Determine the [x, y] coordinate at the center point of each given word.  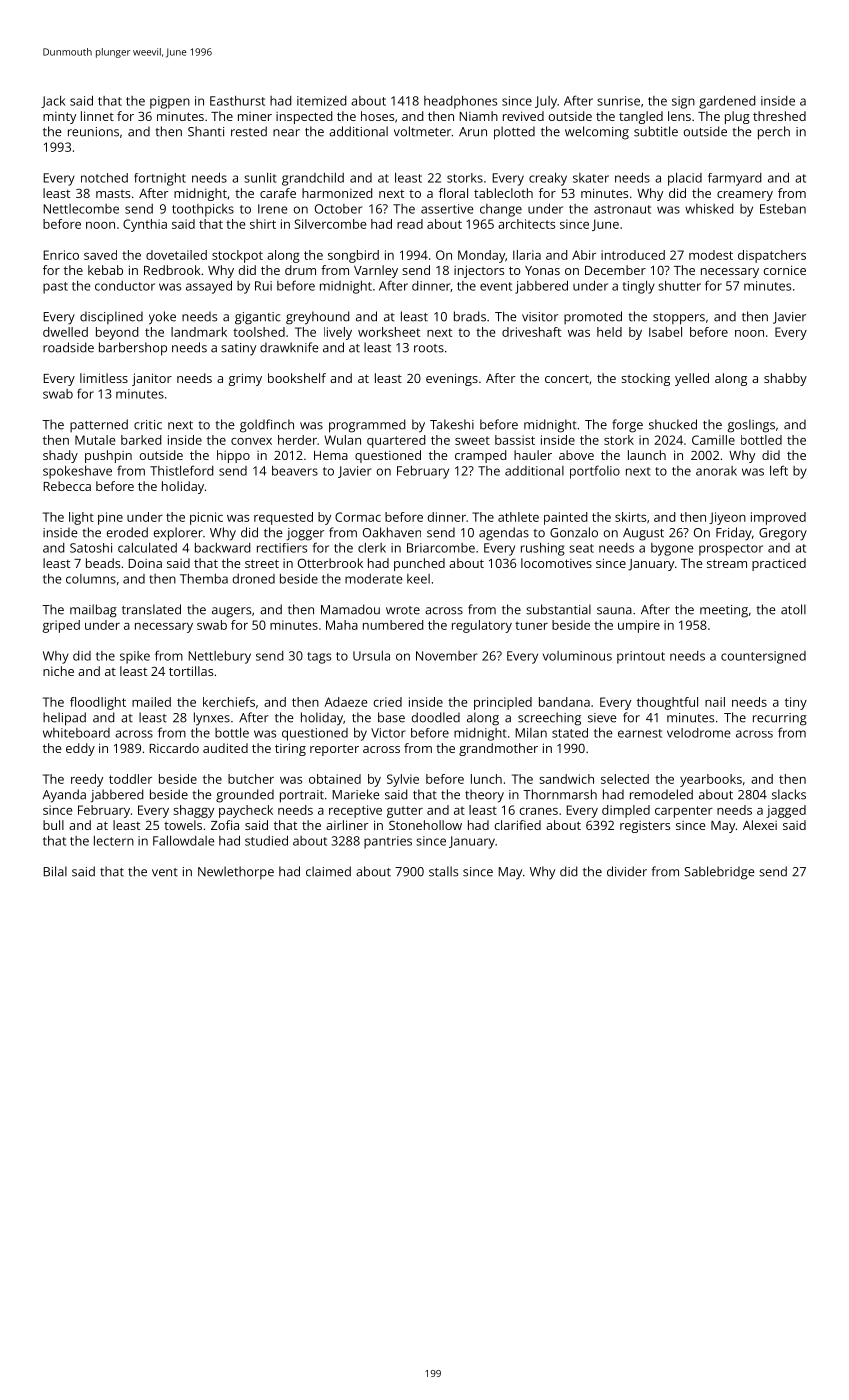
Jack [53, 102]
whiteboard [76, 733]
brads [470, 316]
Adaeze [345, 702]
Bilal [55, 871]
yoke [162, 318]
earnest [640, 733]
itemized [322, 101]
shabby [785, 379]
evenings [452, 379]
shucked [673, 424]
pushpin [108, 456]
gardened [727, 102]
